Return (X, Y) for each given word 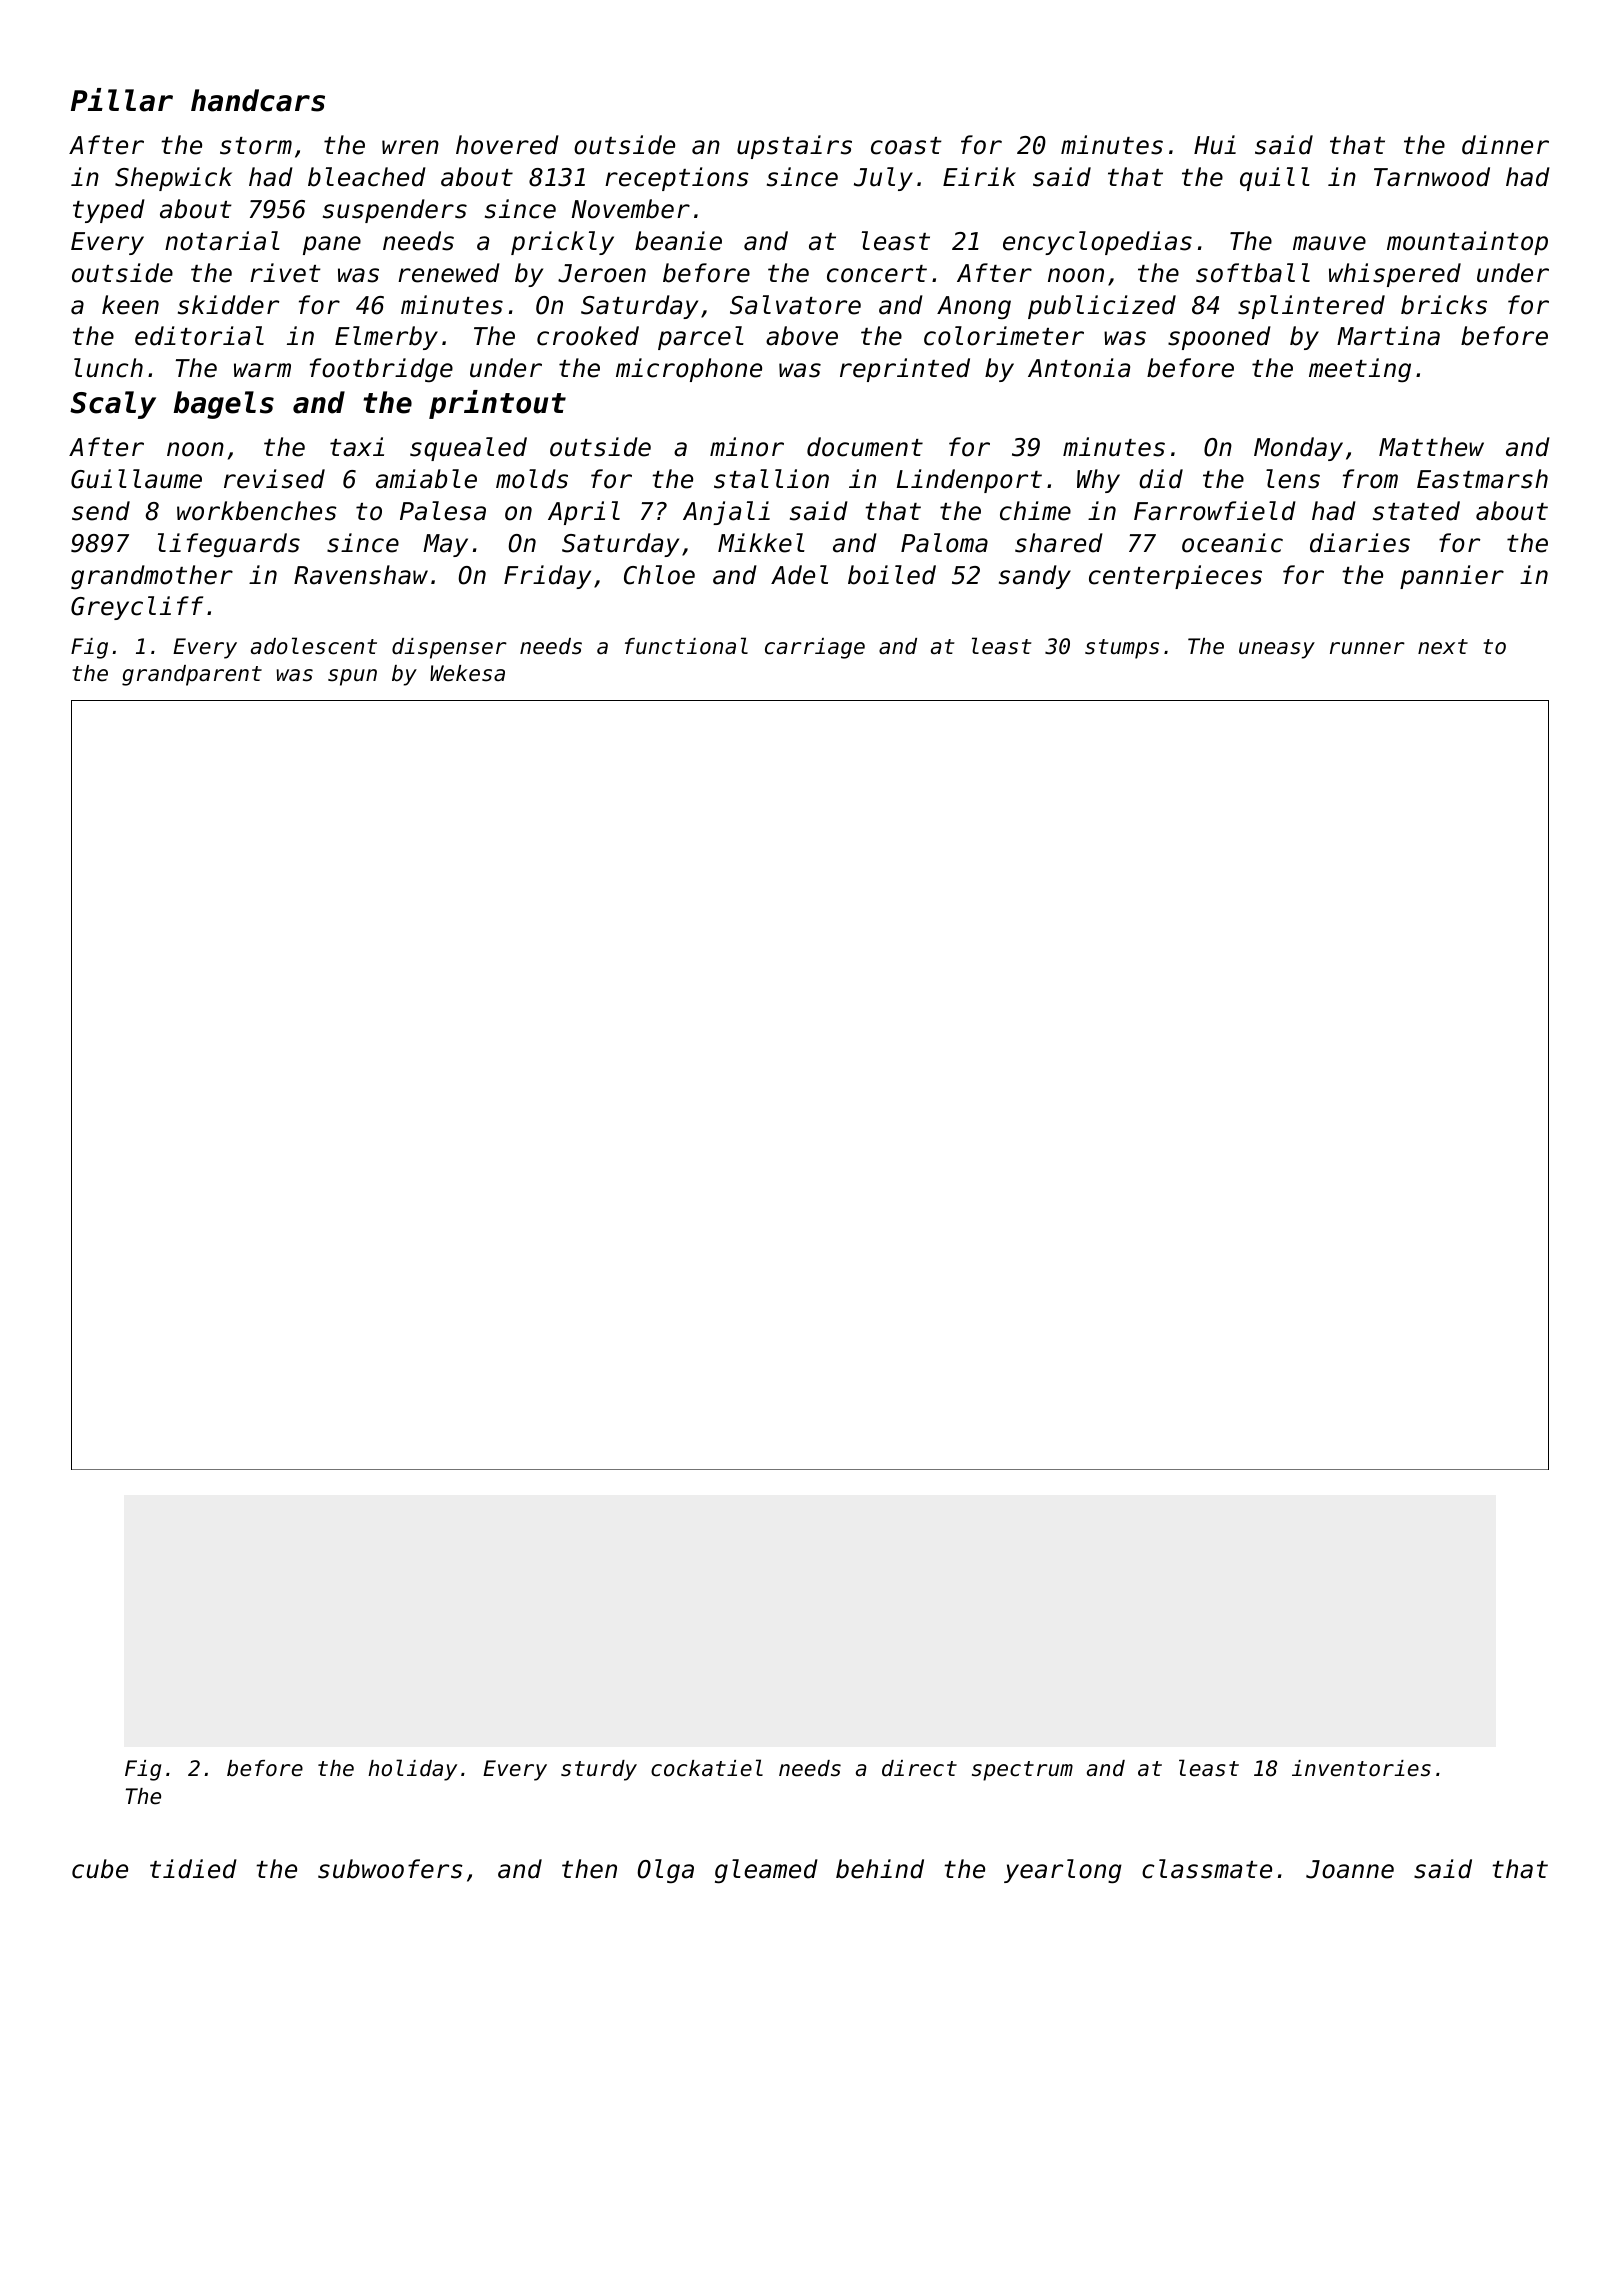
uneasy (1277, 650)
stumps (1122, 649)
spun (352, 677)
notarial (222, 241)
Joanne (1350, 1869)
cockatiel (707, 1768)
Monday (1298, 449)
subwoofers (390, 1869)
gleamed (766, 1871)
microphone (689, 370)
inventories (1361, 1768)
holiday (412, 1770)
